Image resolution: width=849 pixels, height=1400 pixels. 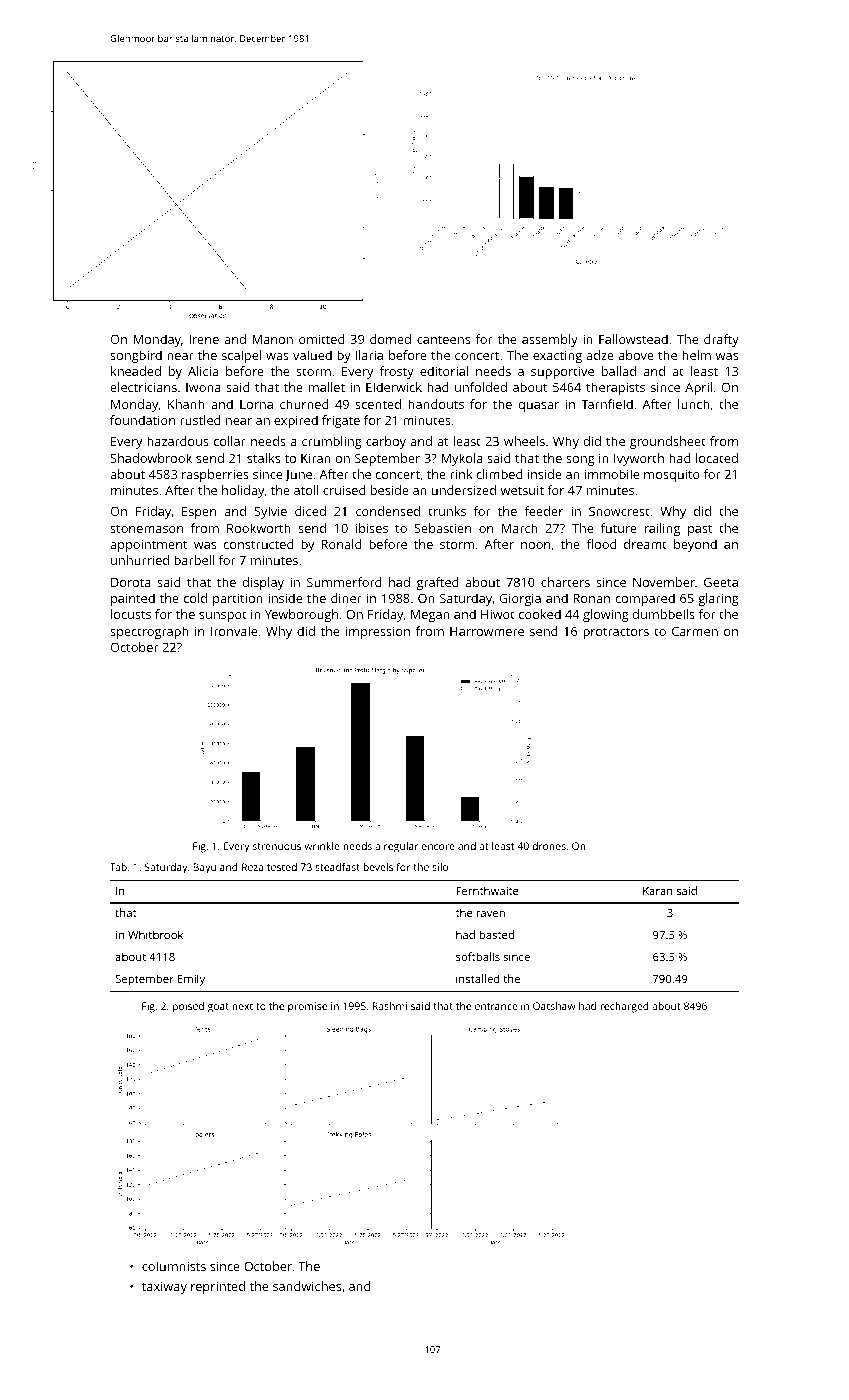 I want to click on sandwiches, so click(x=307, y=1286).
